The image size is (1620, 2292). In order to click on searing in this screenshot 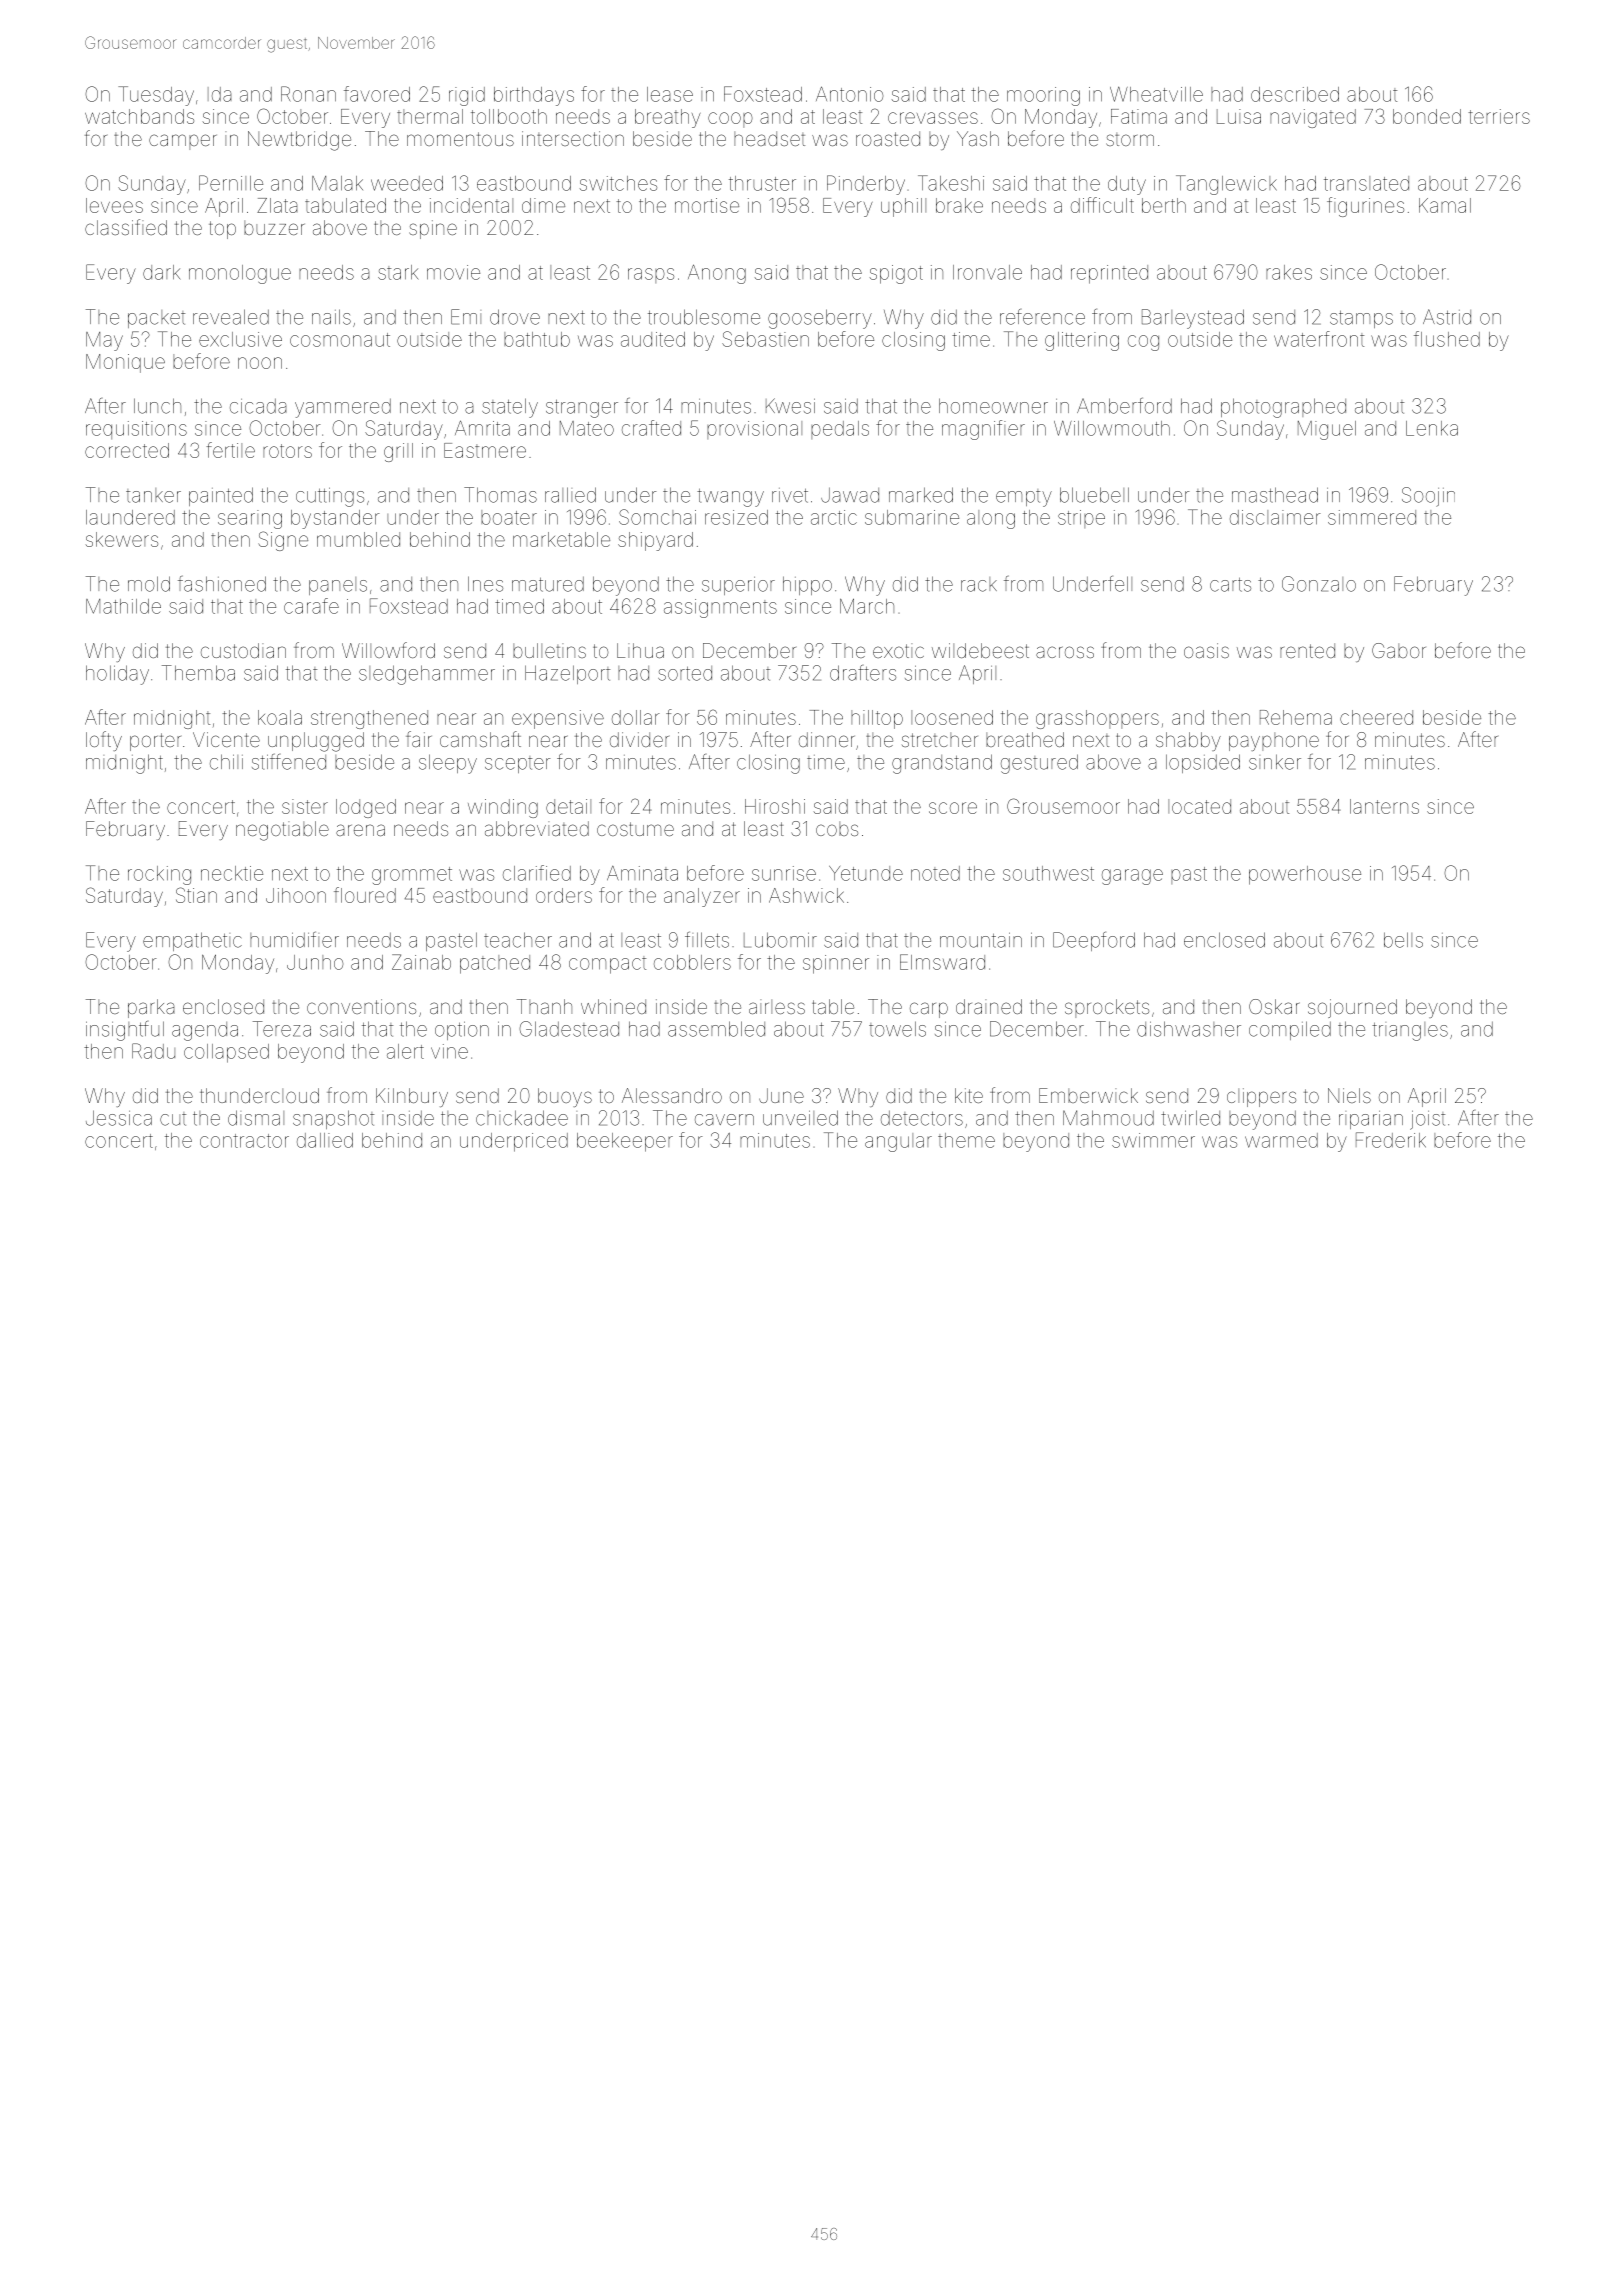, I will do `click(250, 519)`.
